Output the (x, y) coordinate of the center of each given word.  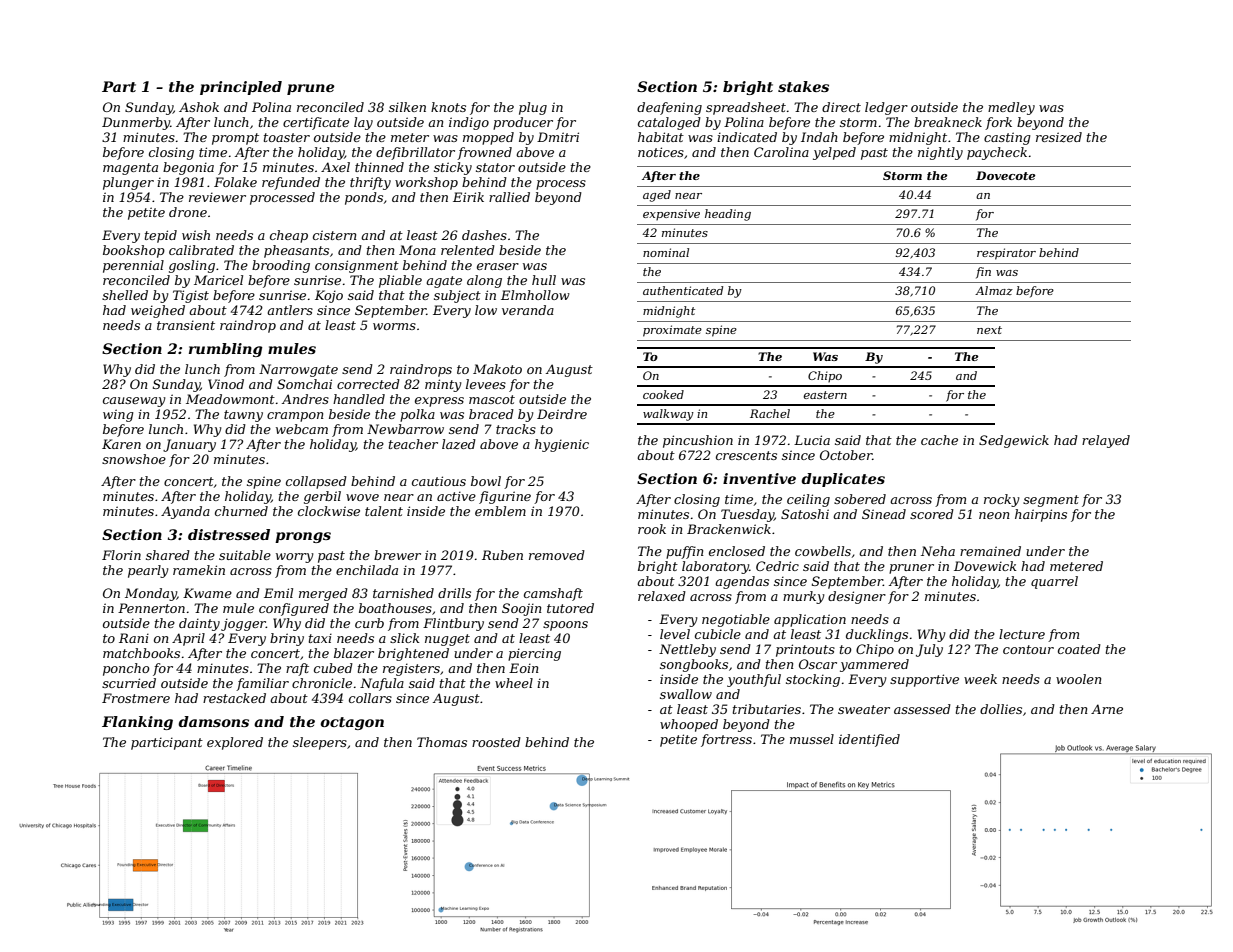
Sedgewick (1014, 441)
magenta (130, 169)
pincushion (698, 441)
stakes (803, 86)
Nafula (382, 684)
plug (533, 108)
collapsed (316, 482)
